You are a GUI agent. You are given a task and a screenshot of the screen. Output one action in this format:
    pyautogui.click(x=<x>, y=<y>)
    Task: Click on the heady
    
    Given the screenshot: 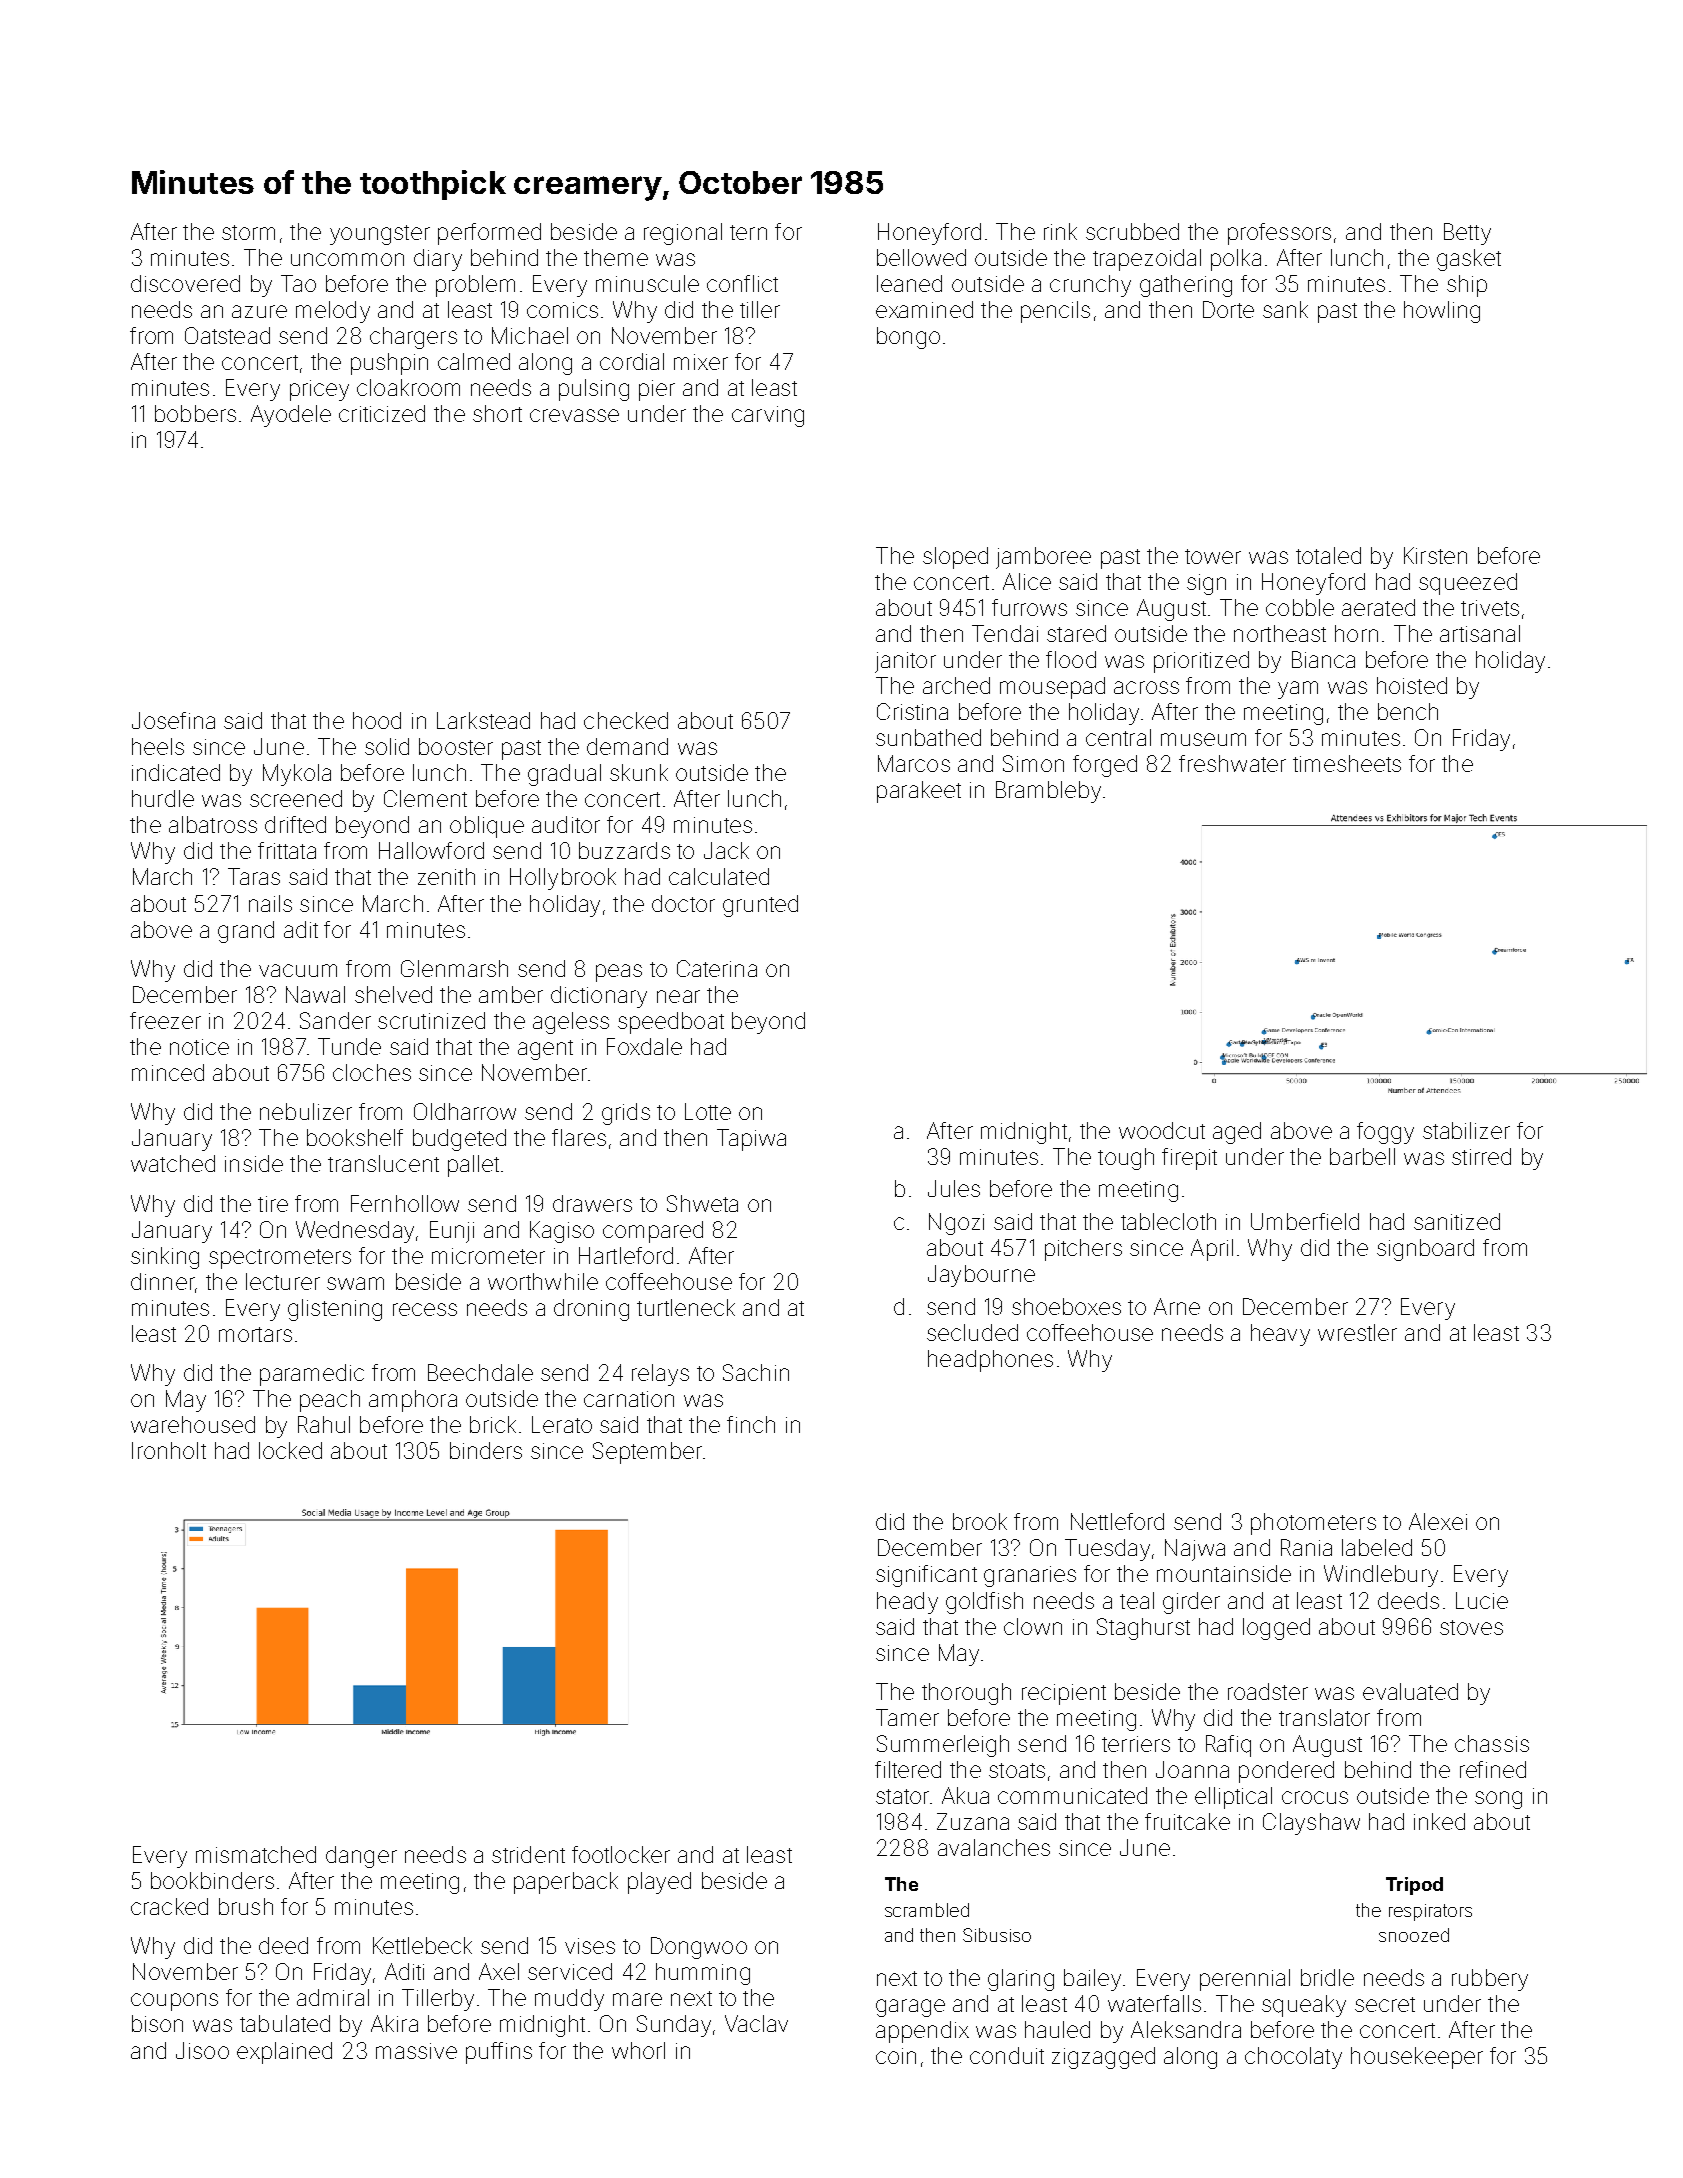 What is the action you would take?
    pyautogui.click(x=907, y=1603)
